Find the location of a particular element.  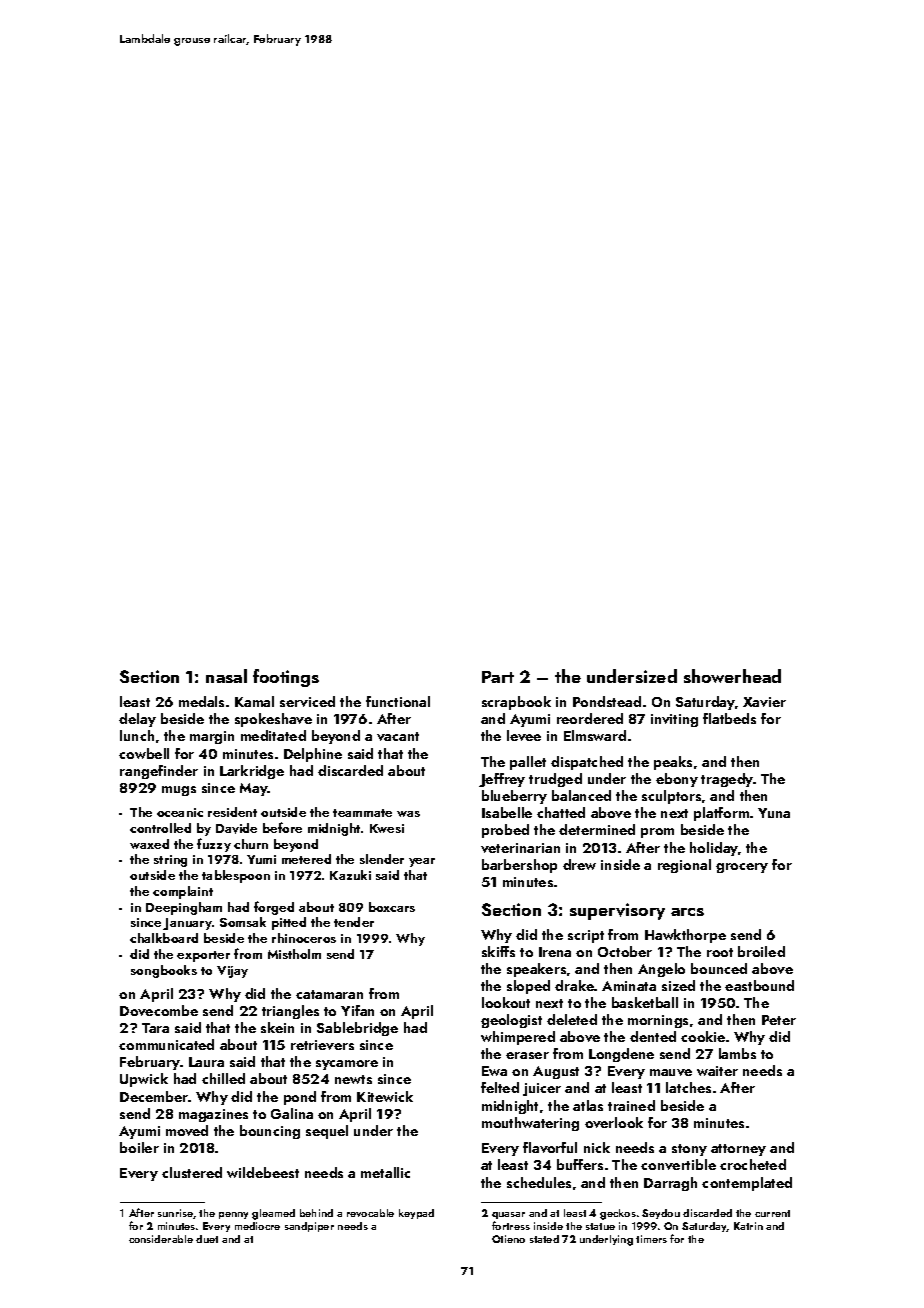

medals is located at coordinates (201, 701).
